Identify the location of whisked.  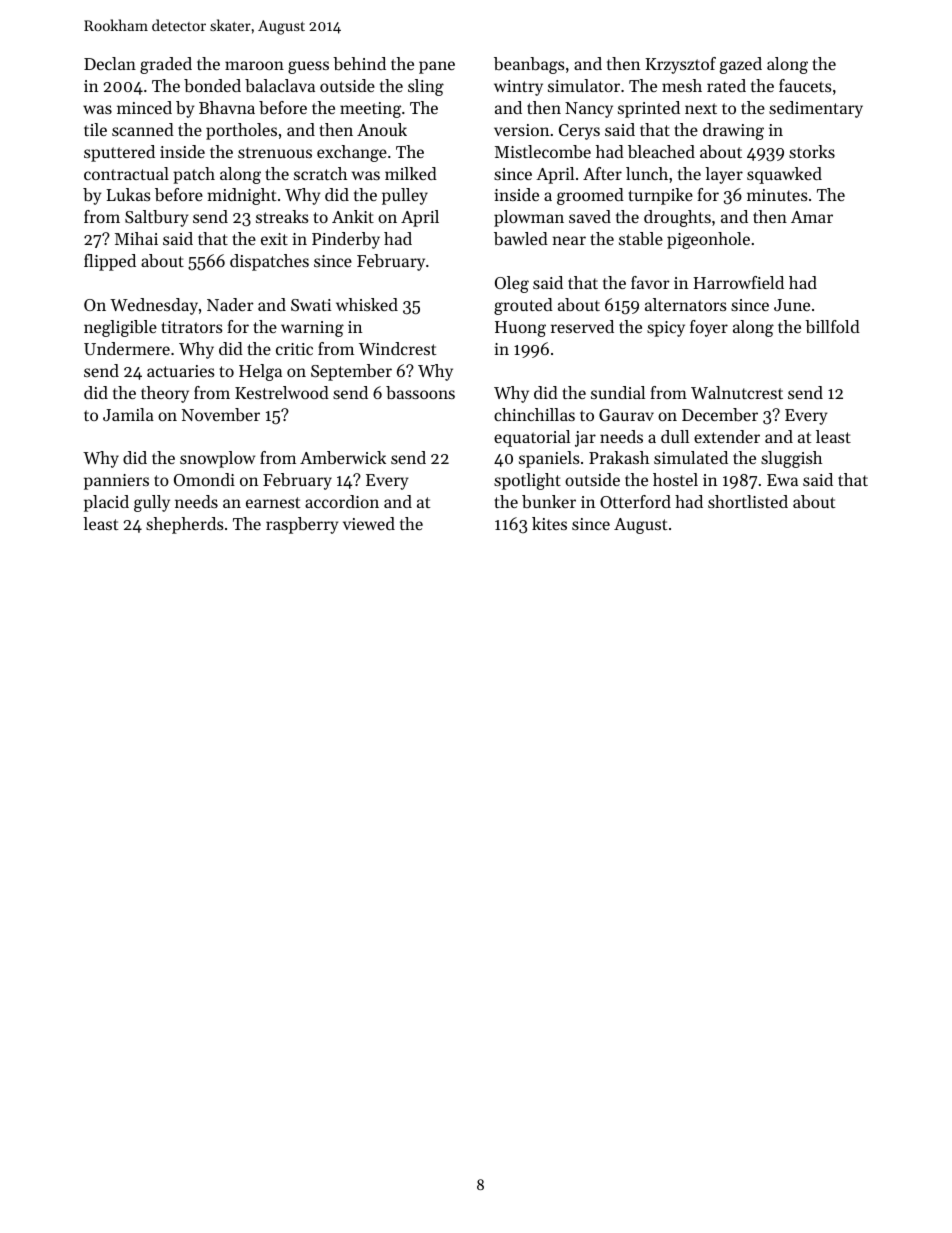
(367, 304).
